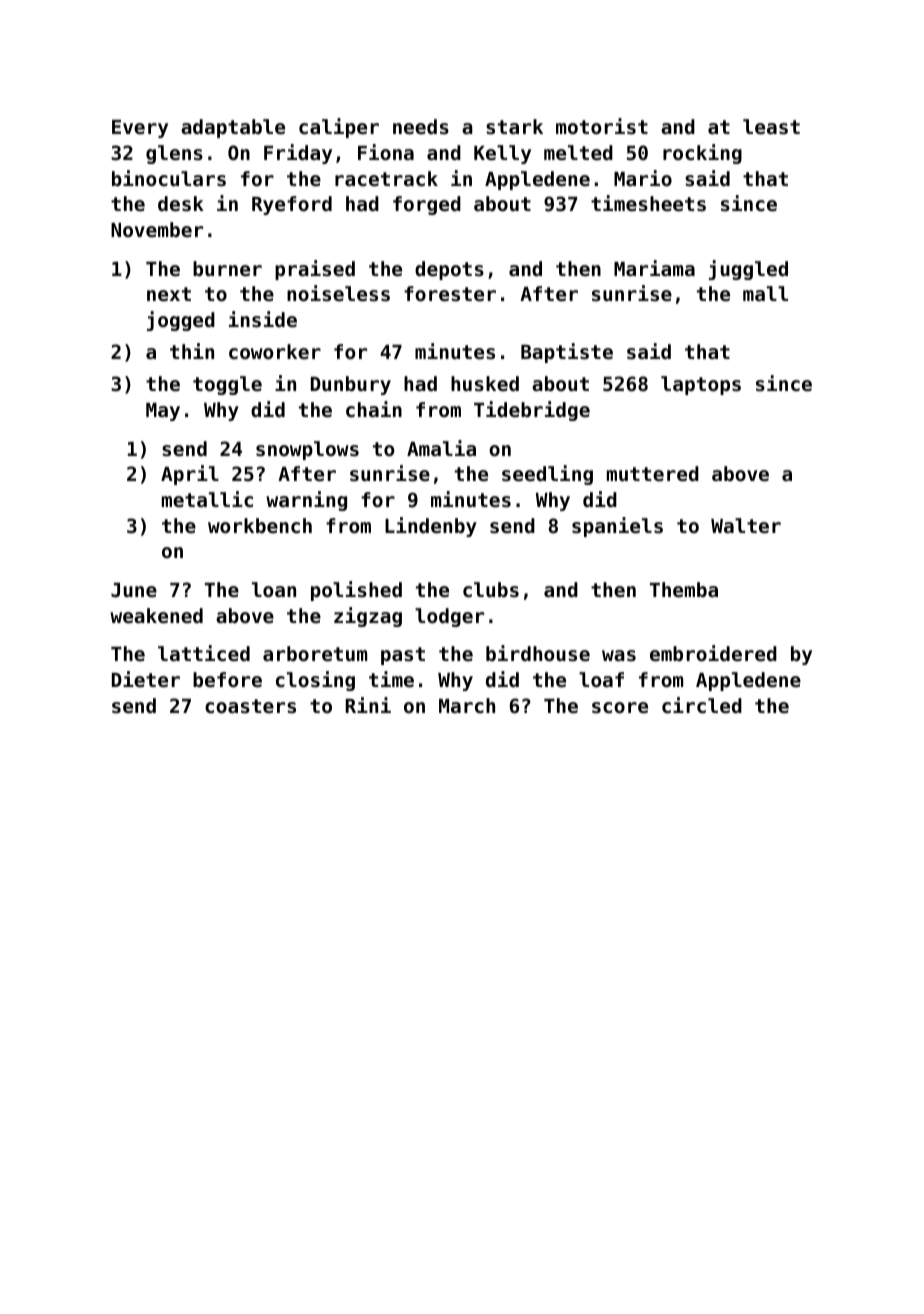 This page has height=1314, width=924. What do you see at coordinates (701, 385) in the page?
I see `laptops` at bounding box center [701, 385].
